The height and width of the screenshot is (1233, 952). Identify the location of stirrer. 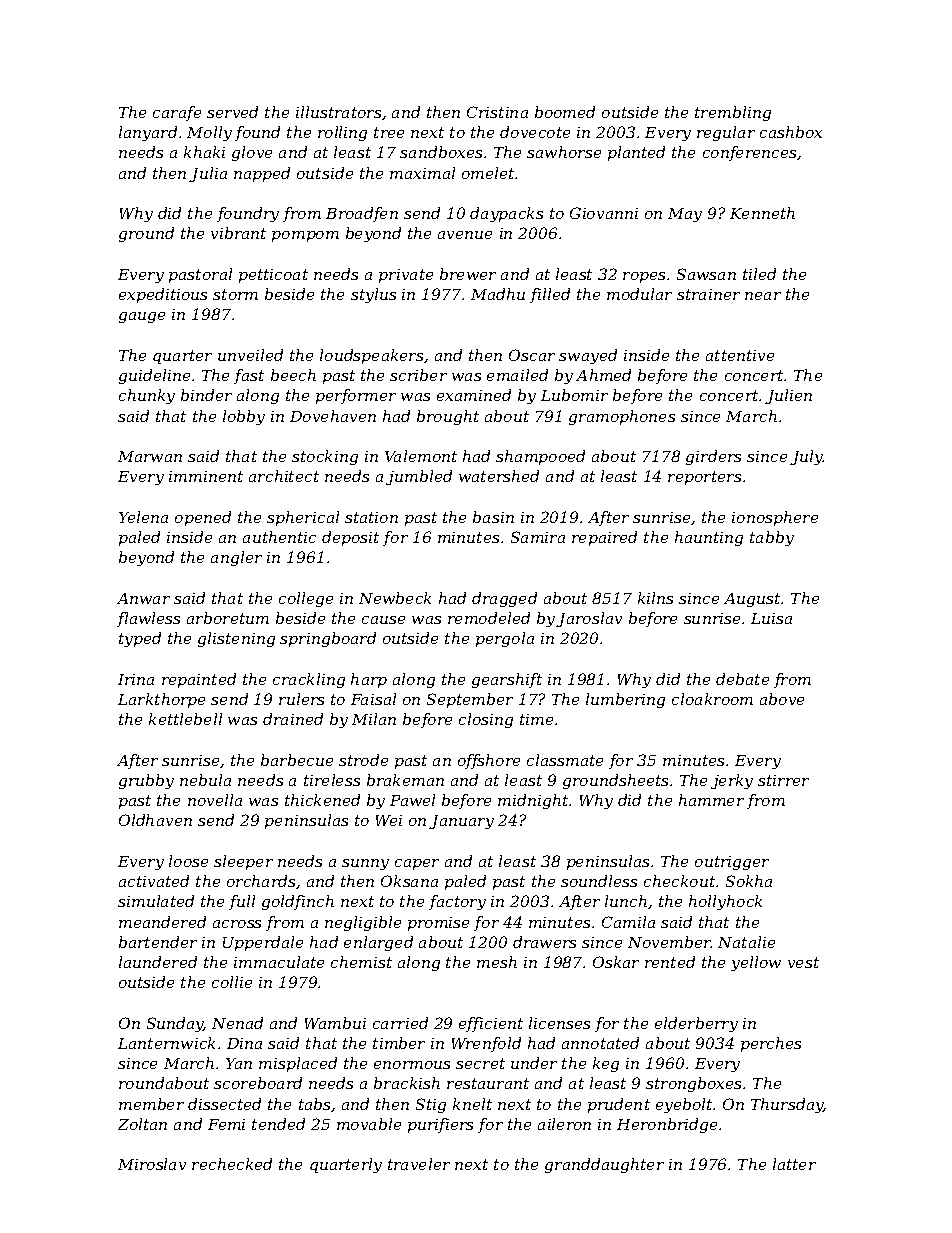
(783, 780).
